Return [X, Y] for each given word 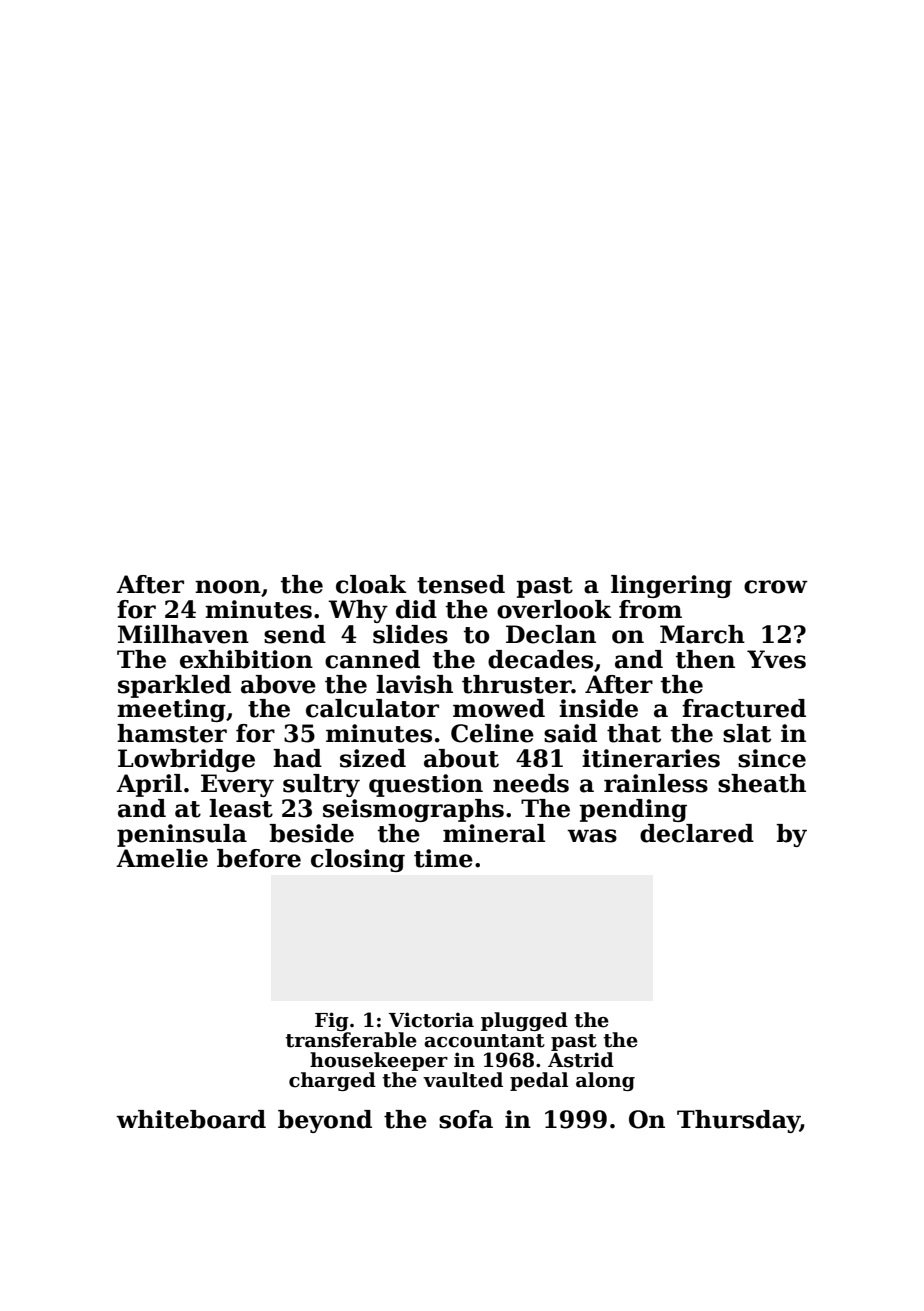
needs [531, 783]
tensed [461, 584]
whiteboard [191, 1119]
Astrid [581, 1060]
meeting [171, 710]
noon [228, 587]
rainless [656, 783]
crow [776, 587]
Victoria [431, 1020]
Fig [332, 1021]
